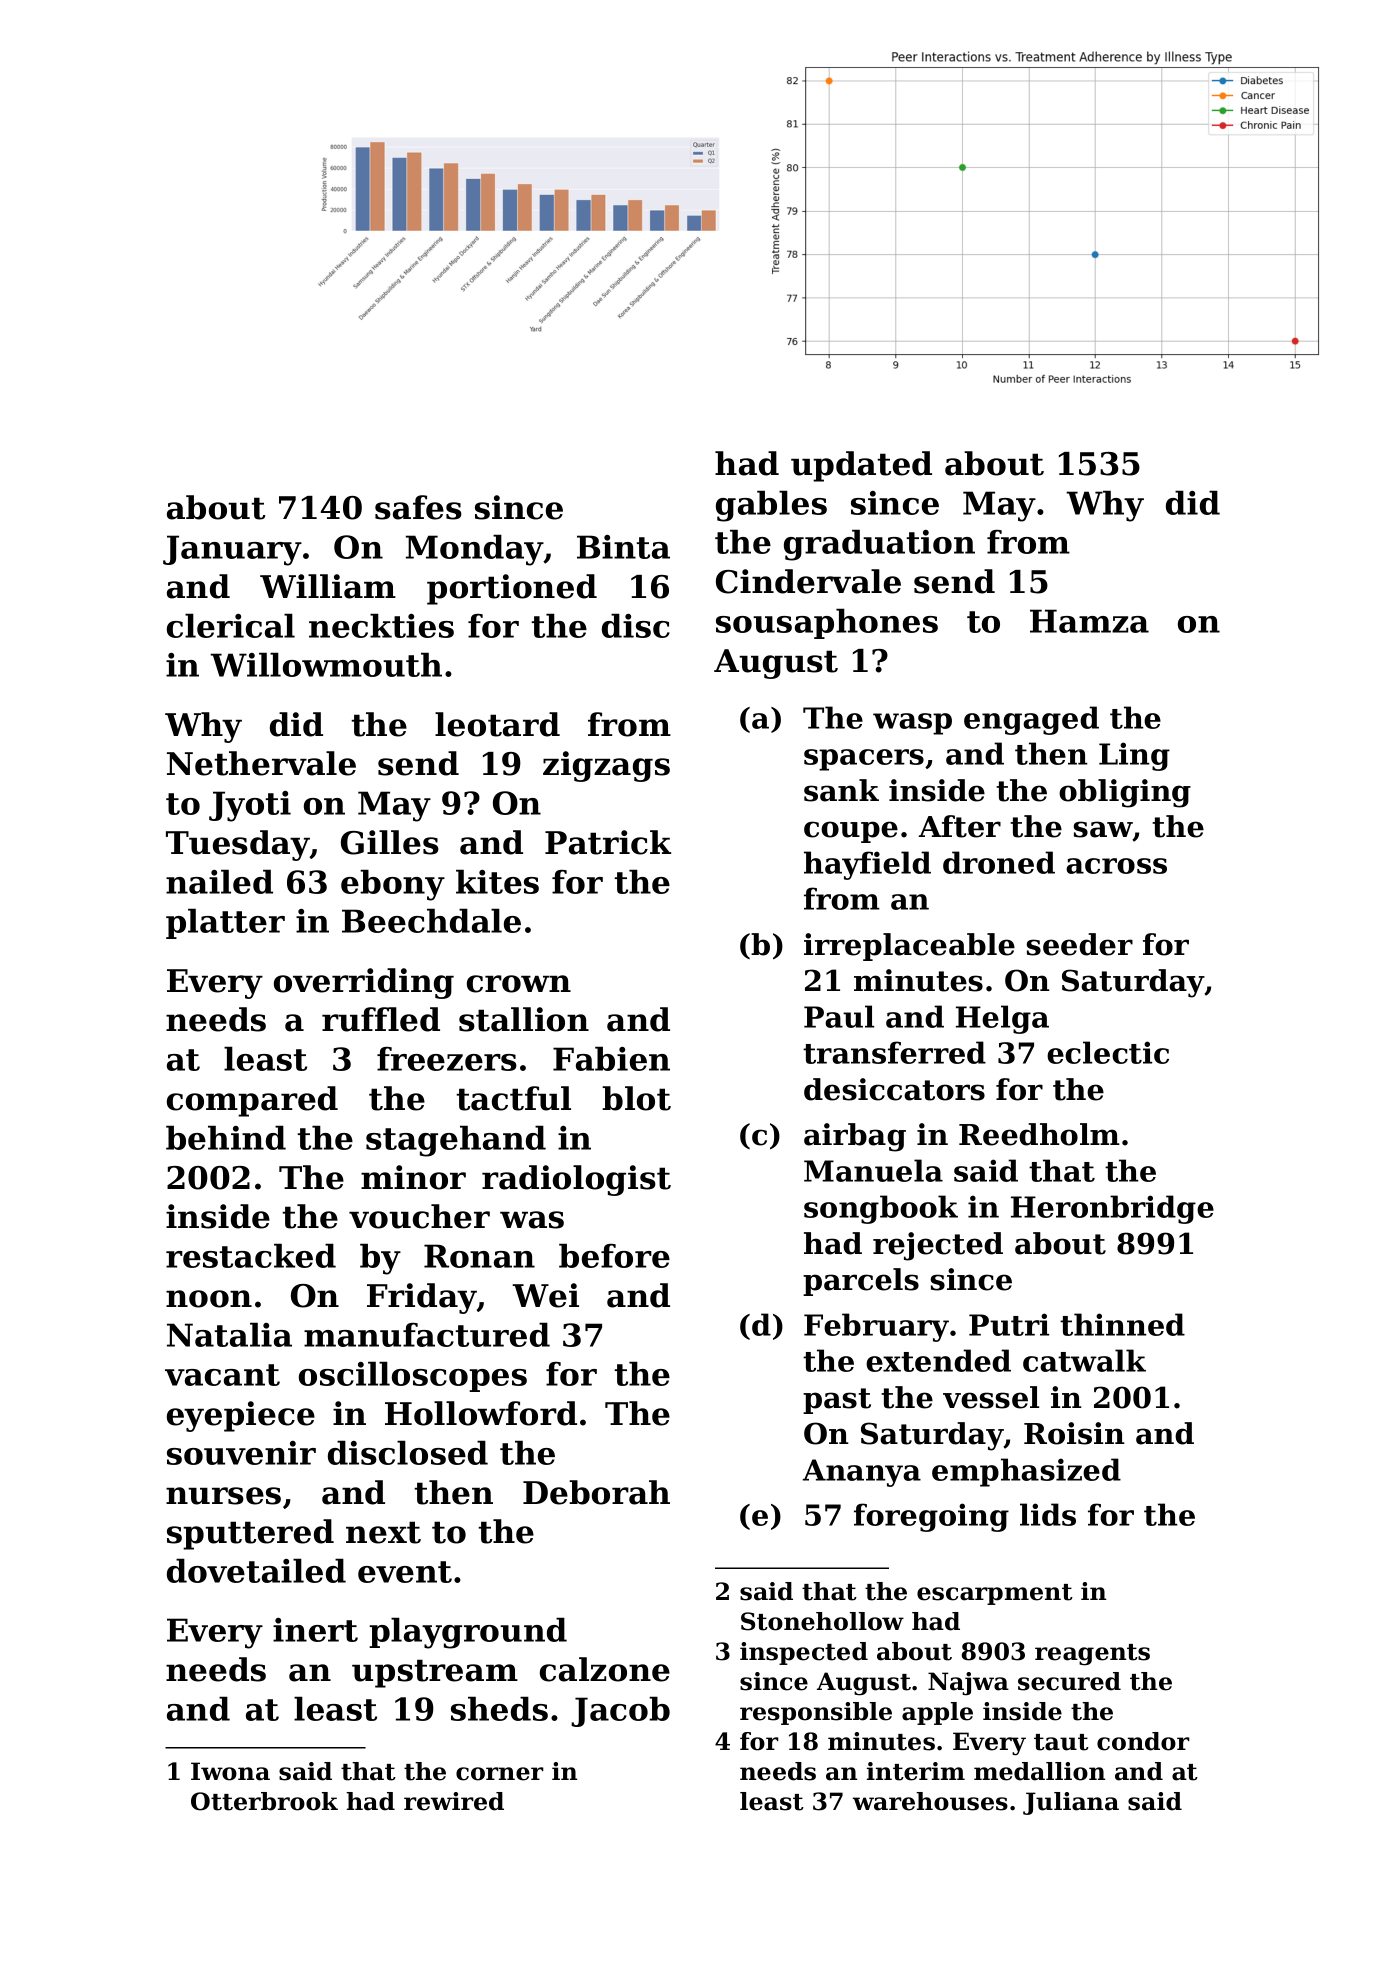 The height and width of the image is (1969, 1386). What do you see at coordinates (390, 842) in the image?
I see `Gilles` at bounding box center [390, 842].
